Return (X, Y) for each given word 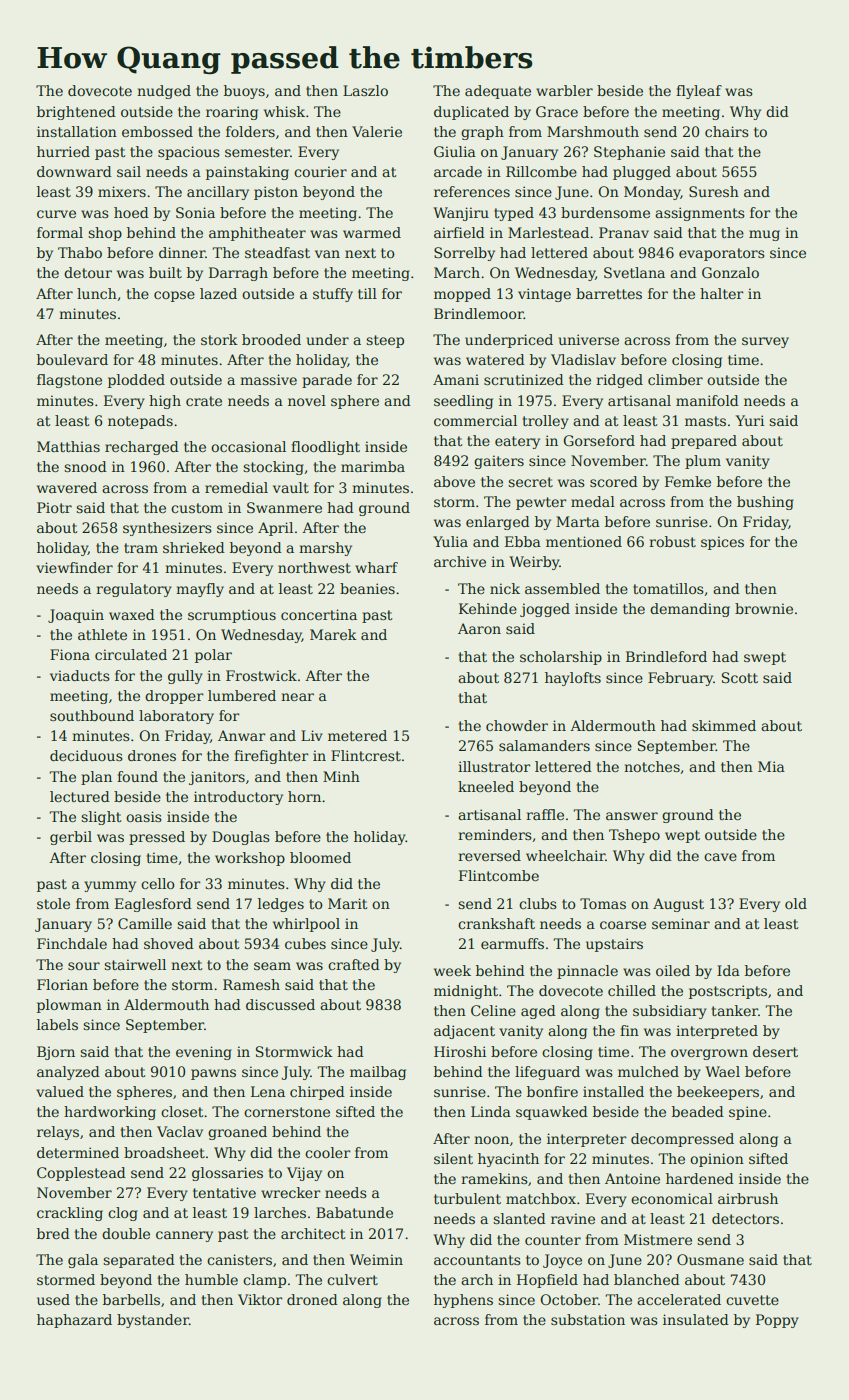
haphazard (74, 1321)
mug (764, 235)
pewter (541, 503)
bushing (765, 503)
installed (613, 1091)
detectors (745, 1218)
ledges (281, 905)
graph (482, 133)
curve (56, 214)
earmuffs (512, 943)
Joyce (562, 1261)
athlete (102, 634)
